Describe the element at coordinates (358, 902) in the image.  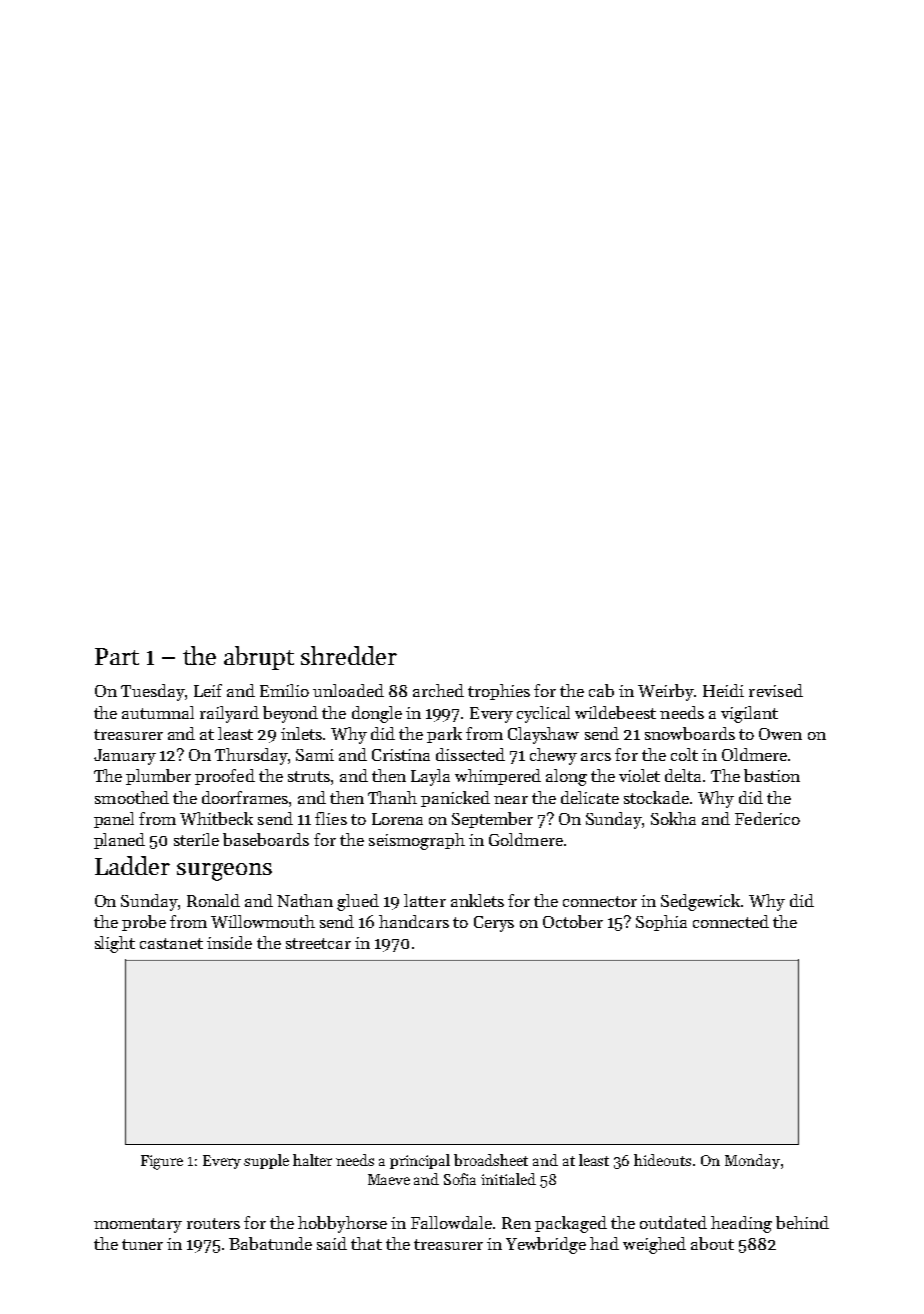
I see `glued` at that location.
